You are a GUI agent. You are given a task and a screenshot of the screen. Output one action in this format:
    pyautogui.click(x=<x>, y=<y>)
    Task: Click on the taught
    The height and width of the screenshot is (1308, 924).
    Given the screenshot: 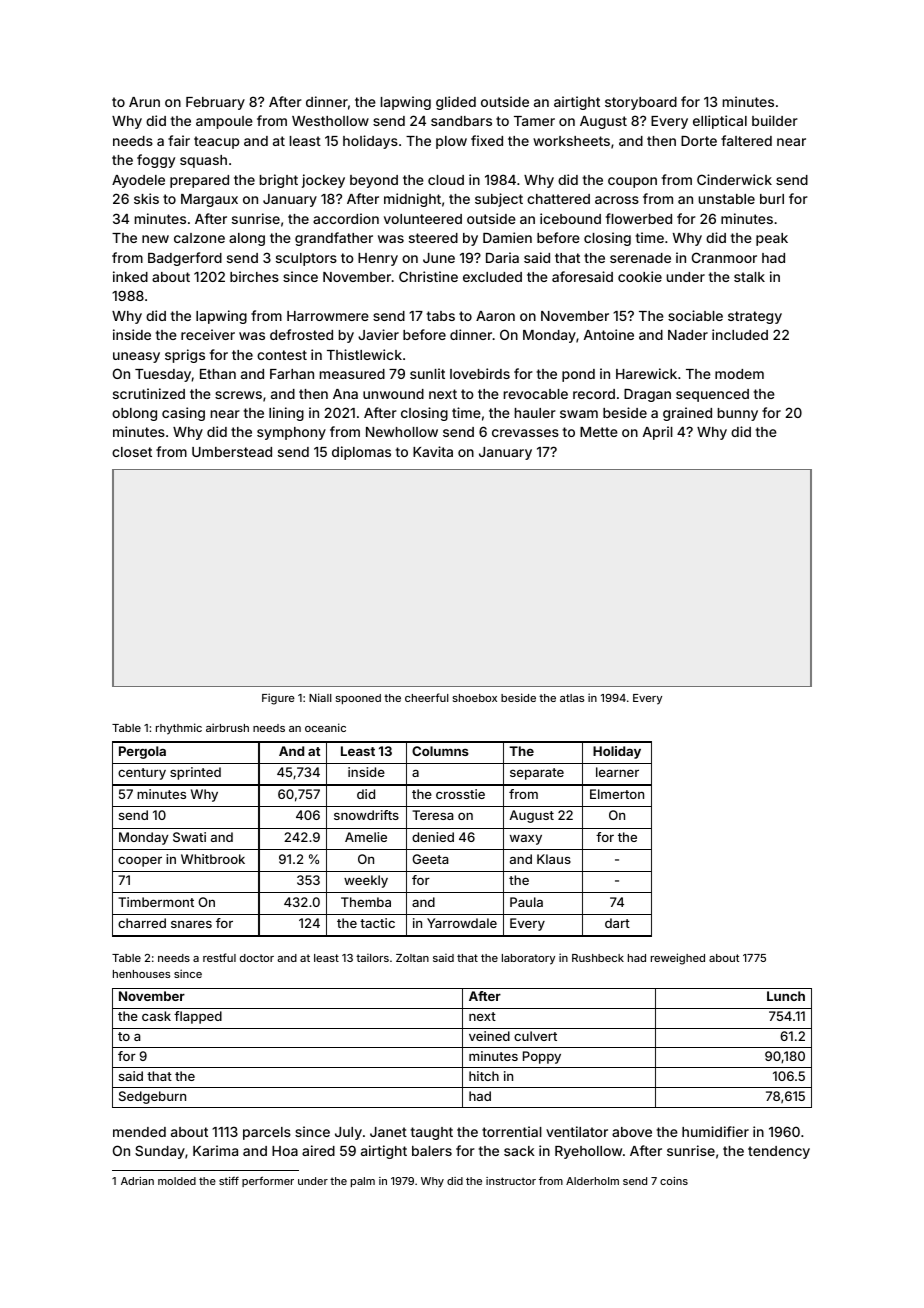 What is the action you would take?
    pyautogui.click(x=432, y=1133)
